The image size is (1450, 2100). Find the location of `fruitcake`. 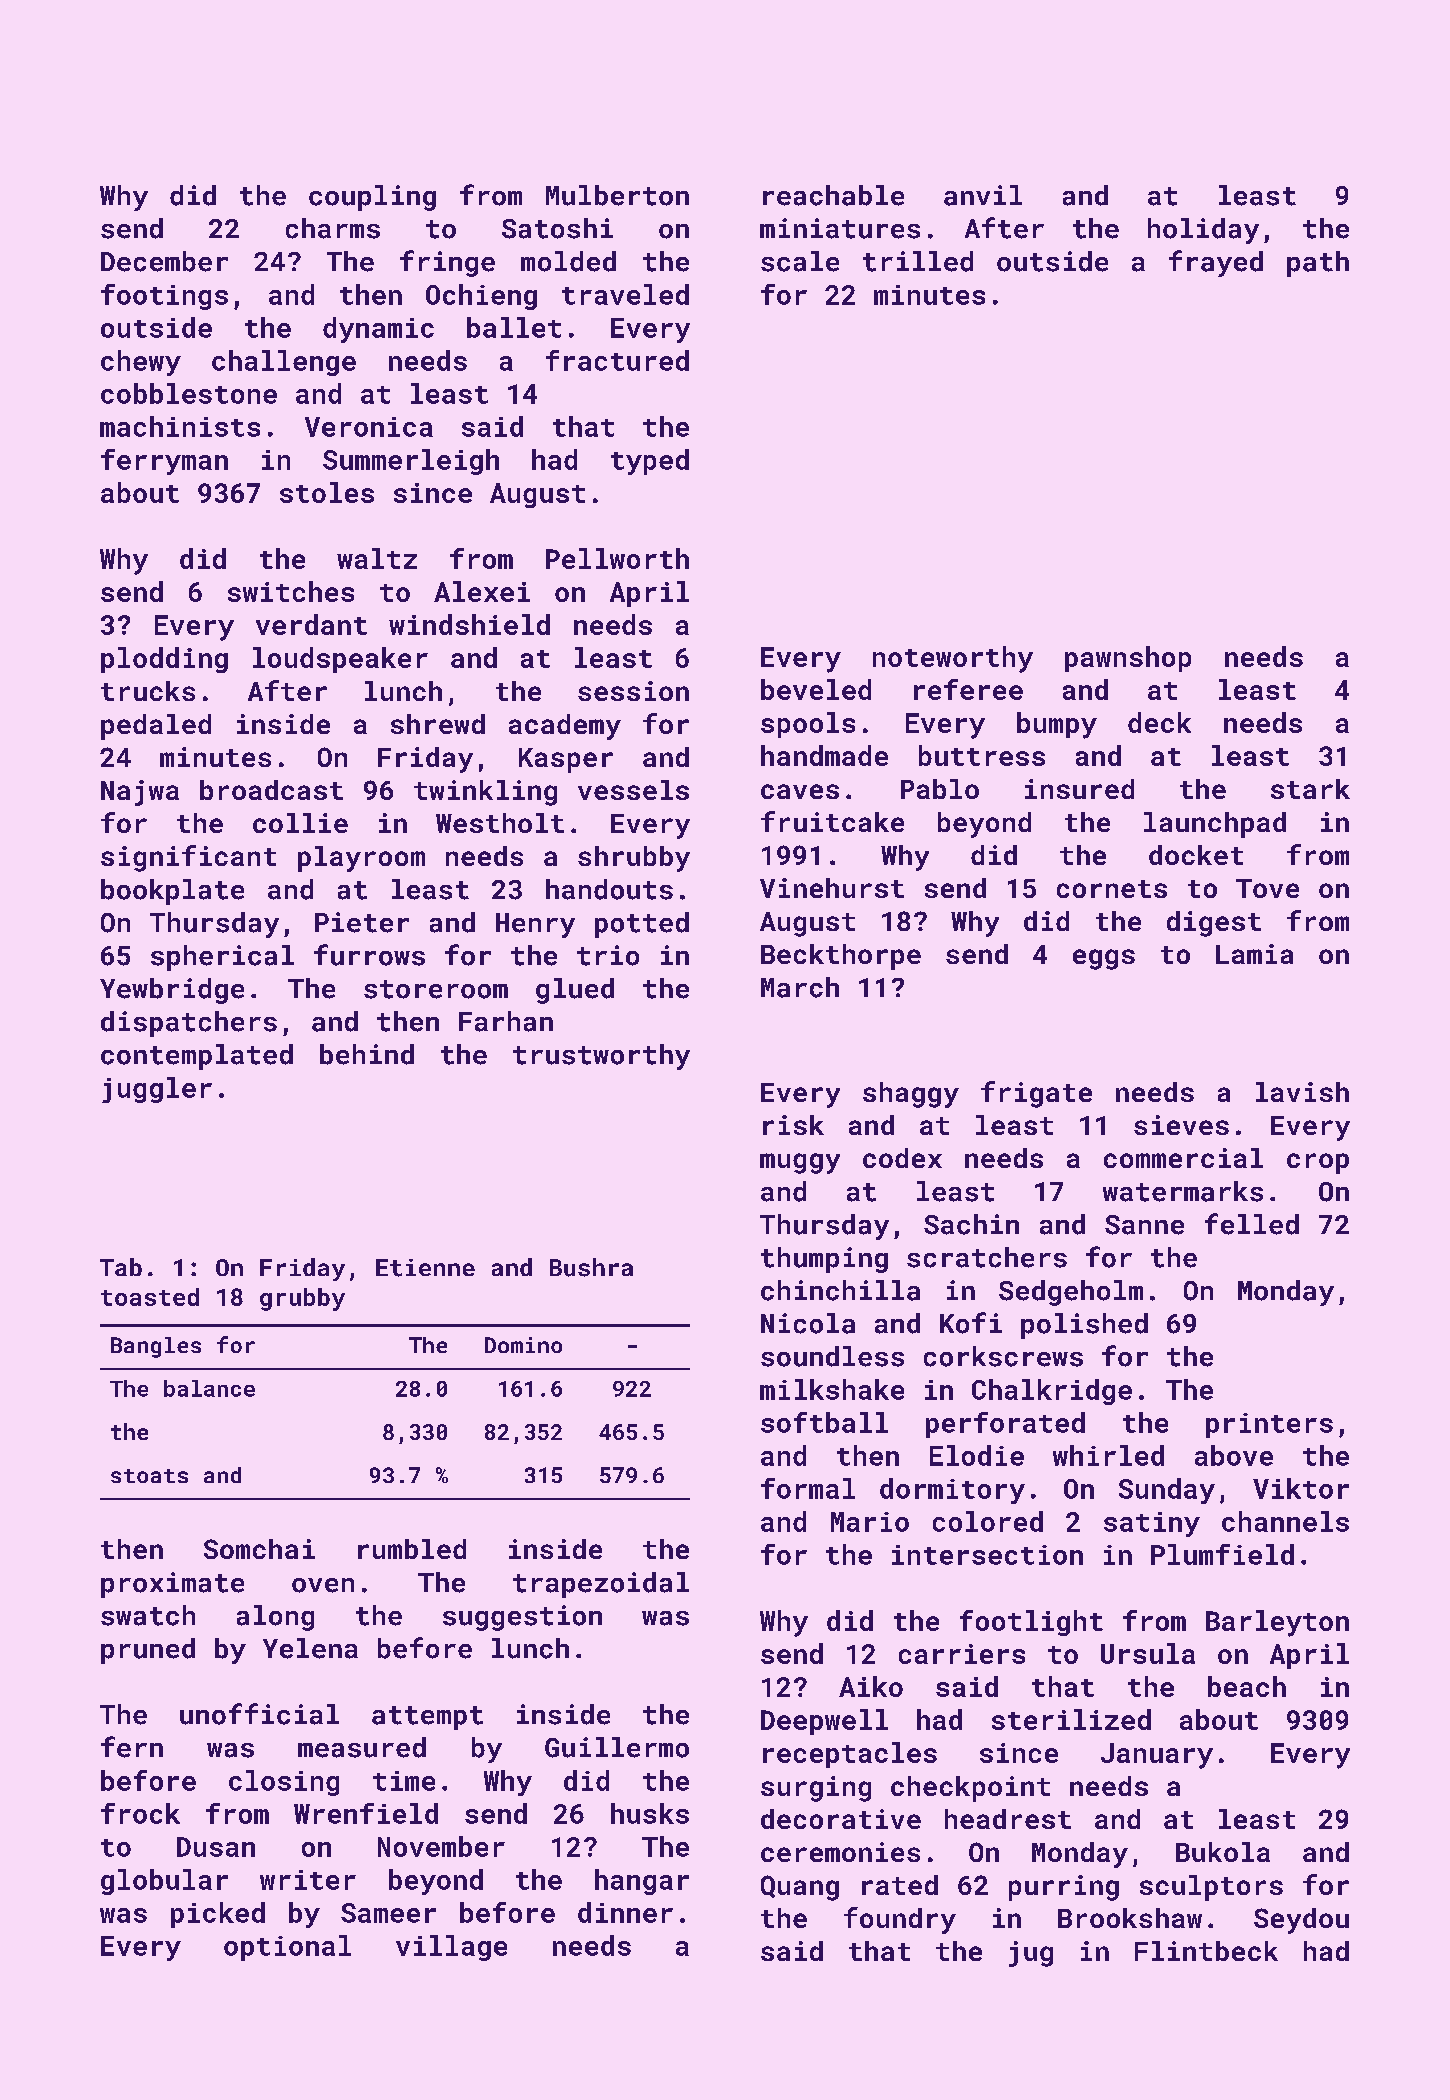

fruitcake is located at coordinates (832, 821).
